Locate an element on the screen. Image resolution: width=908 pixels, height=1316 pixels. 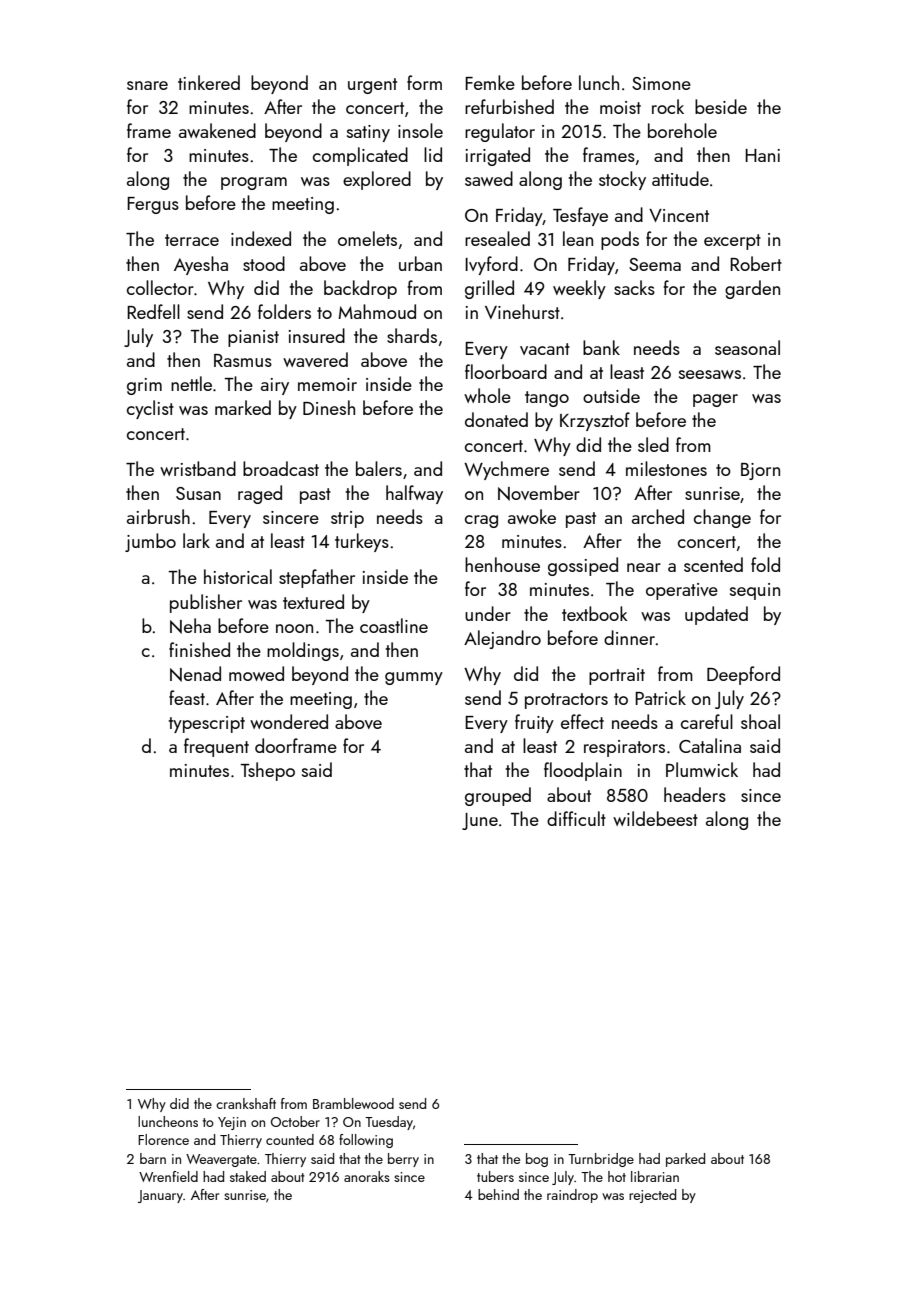
change is located at coordinates (722, 518).
